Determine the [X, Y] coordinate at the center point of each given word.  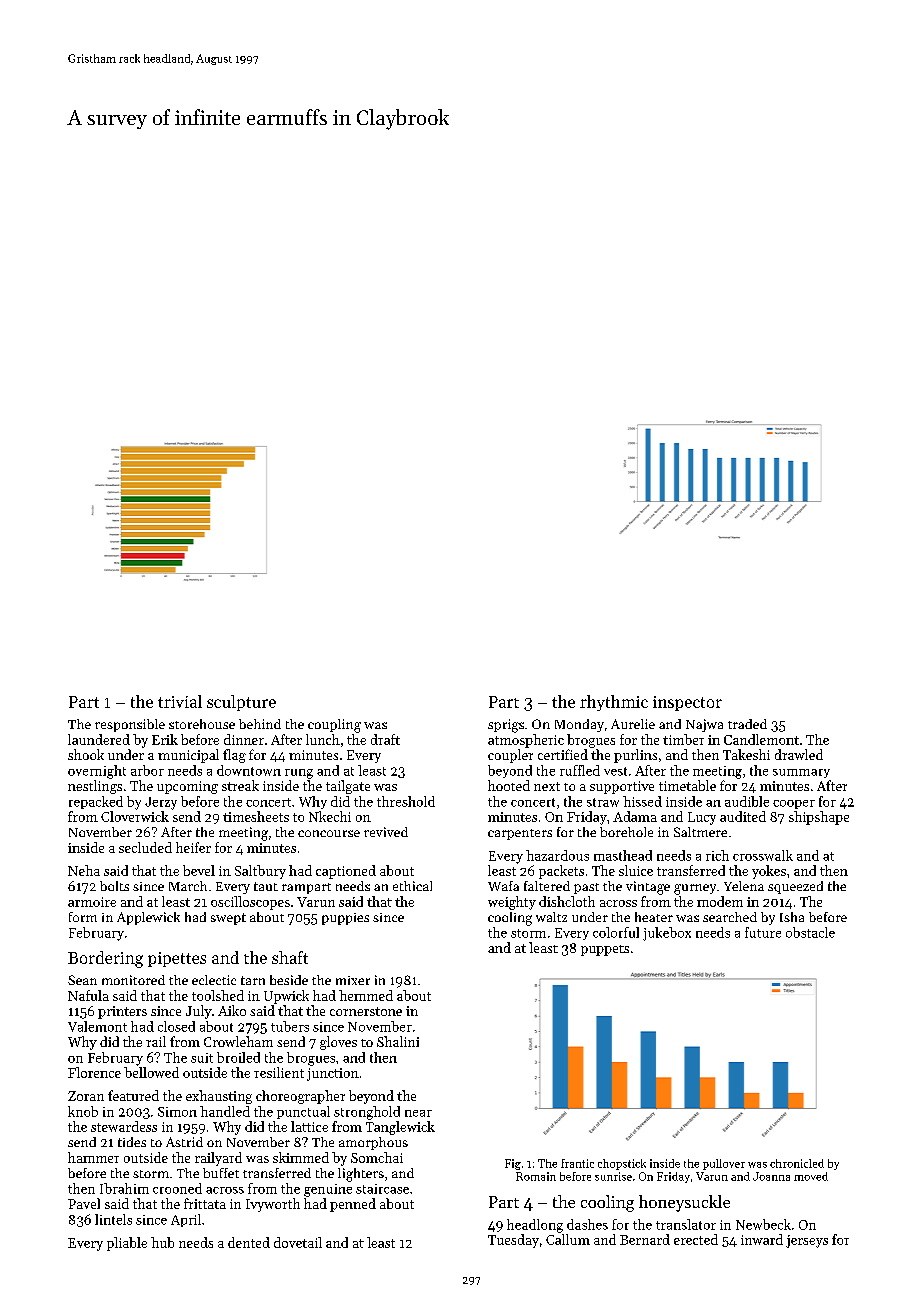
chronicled [797, 1163]
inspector [687, 703]
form [83, 917]
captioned [346, 872]
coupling [334, 726]
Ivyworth [273, 1205]
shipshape [819, 818]
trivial [180, 701]
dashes [587, 1224]
